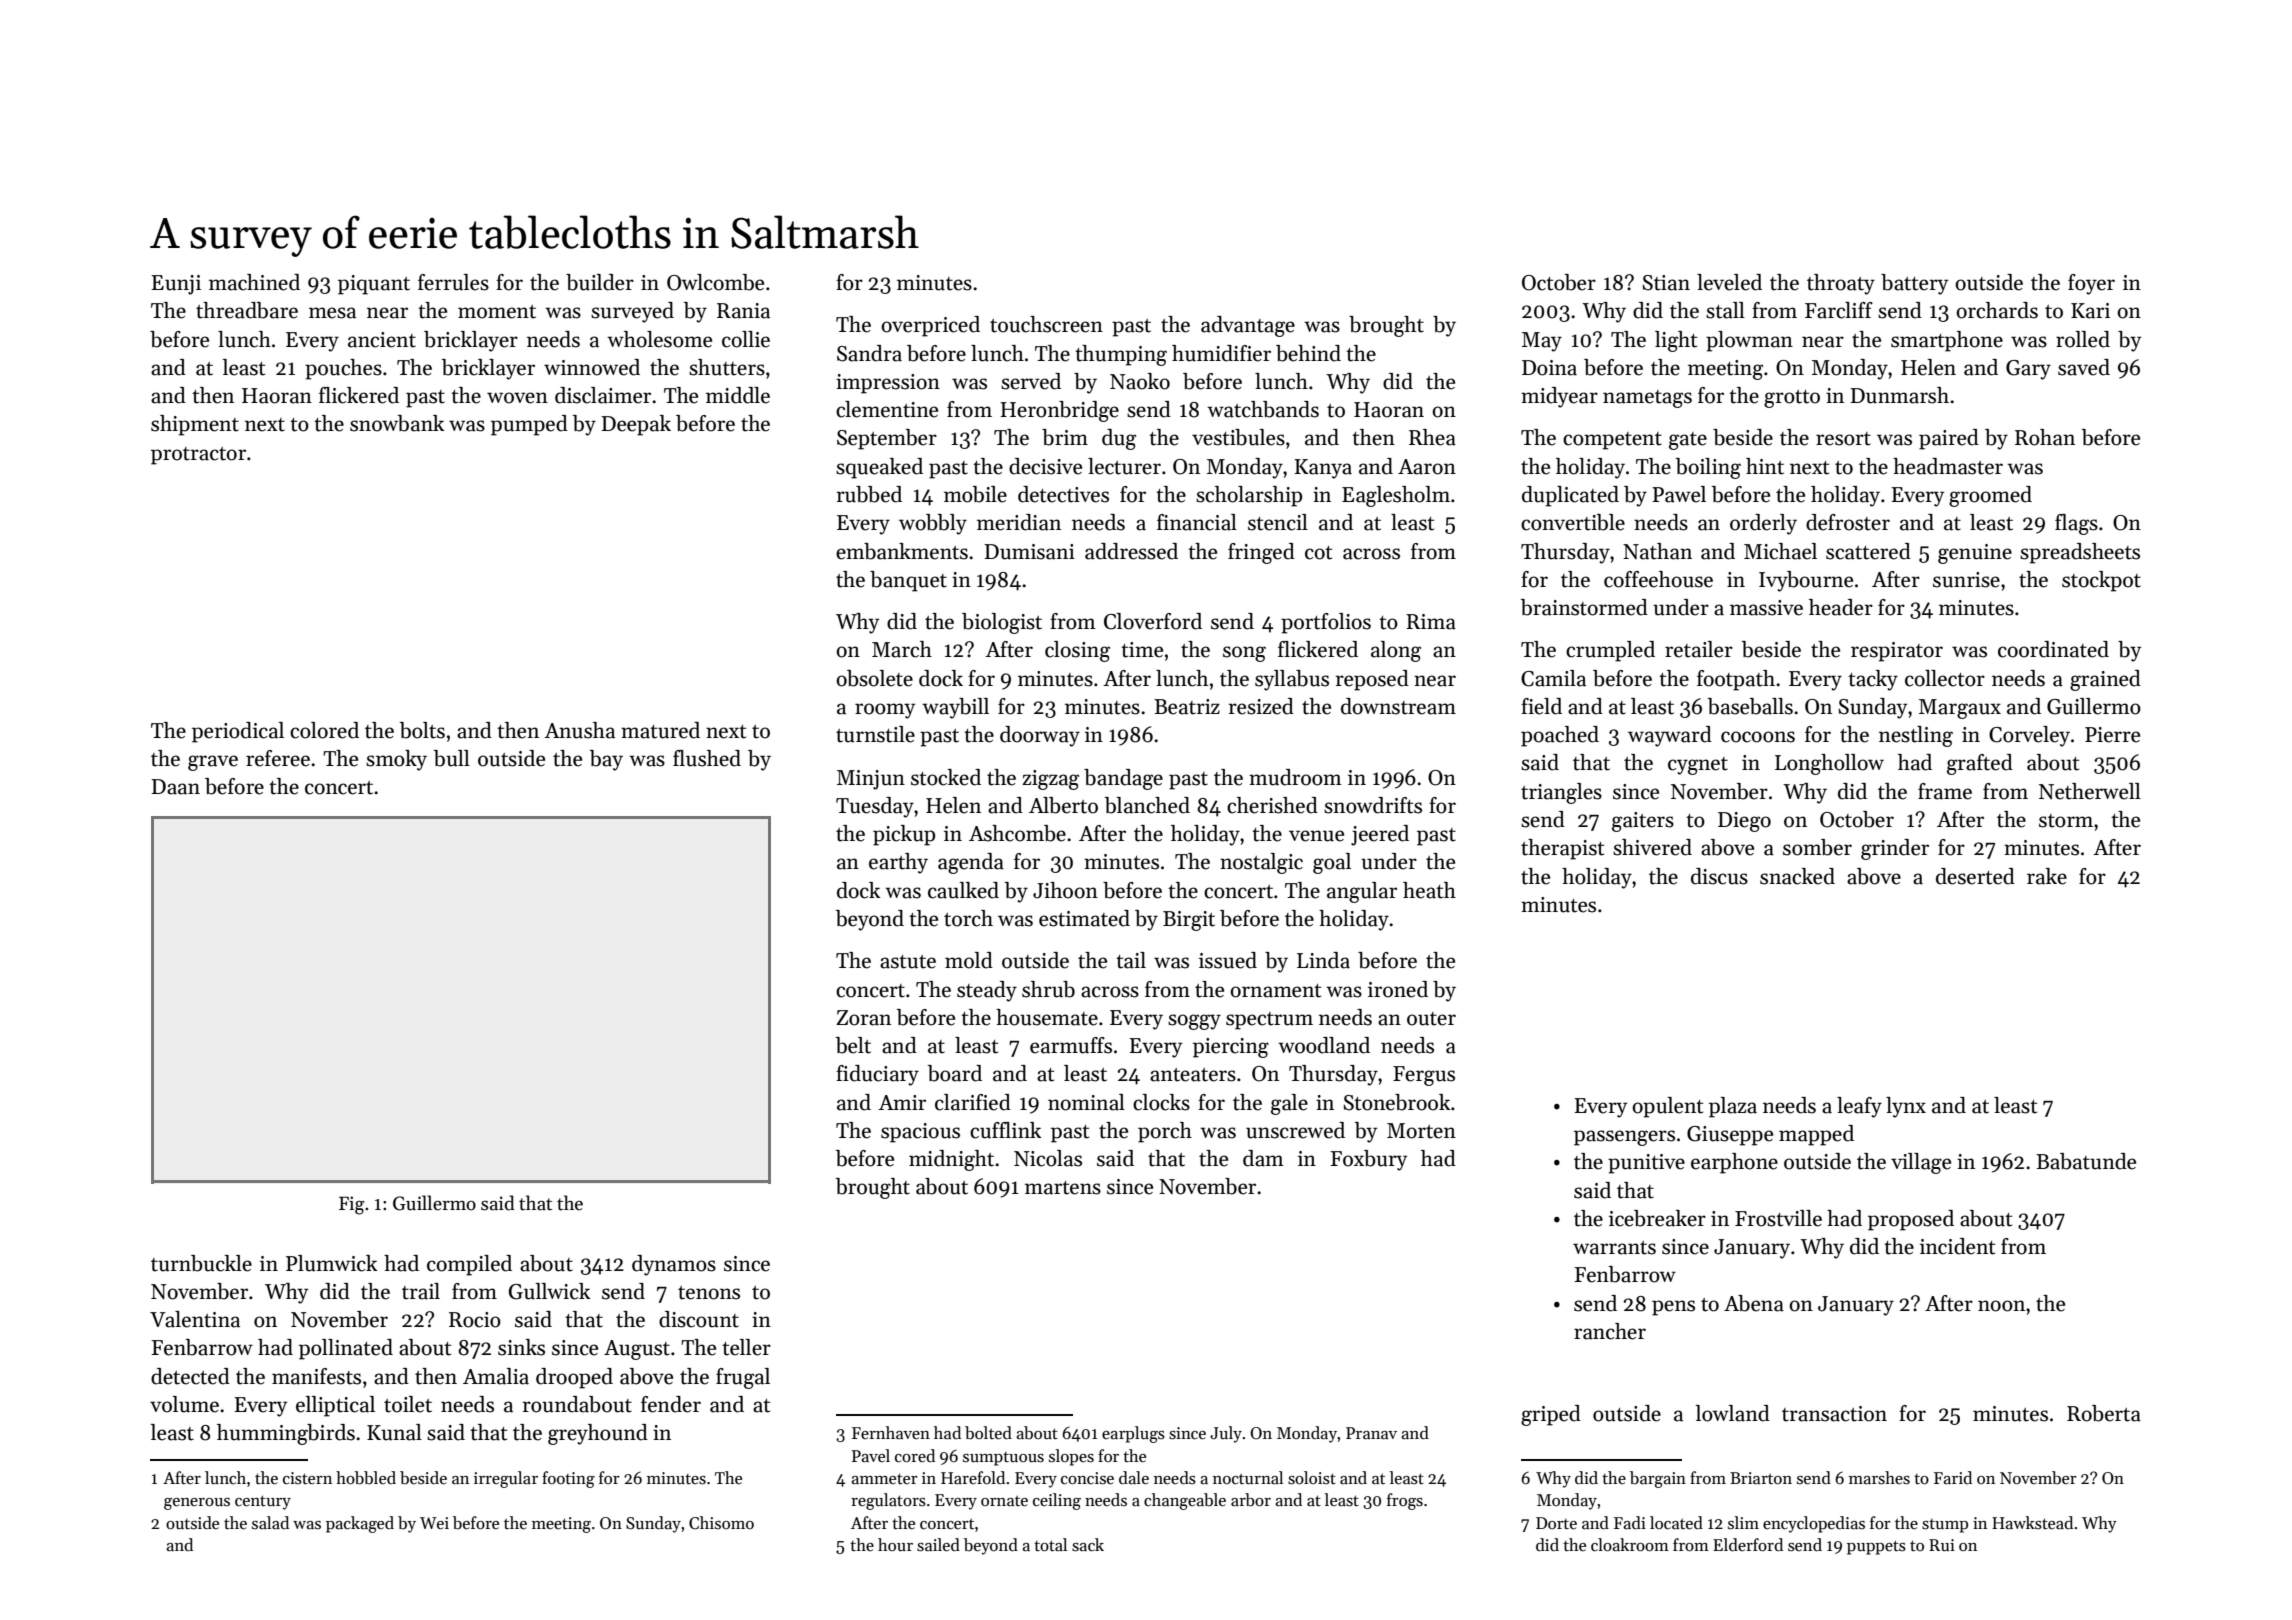 This document has height=1620, width=2292. Describe the element at coordinates (908, 962) in the document. I see `astute` at that location.
